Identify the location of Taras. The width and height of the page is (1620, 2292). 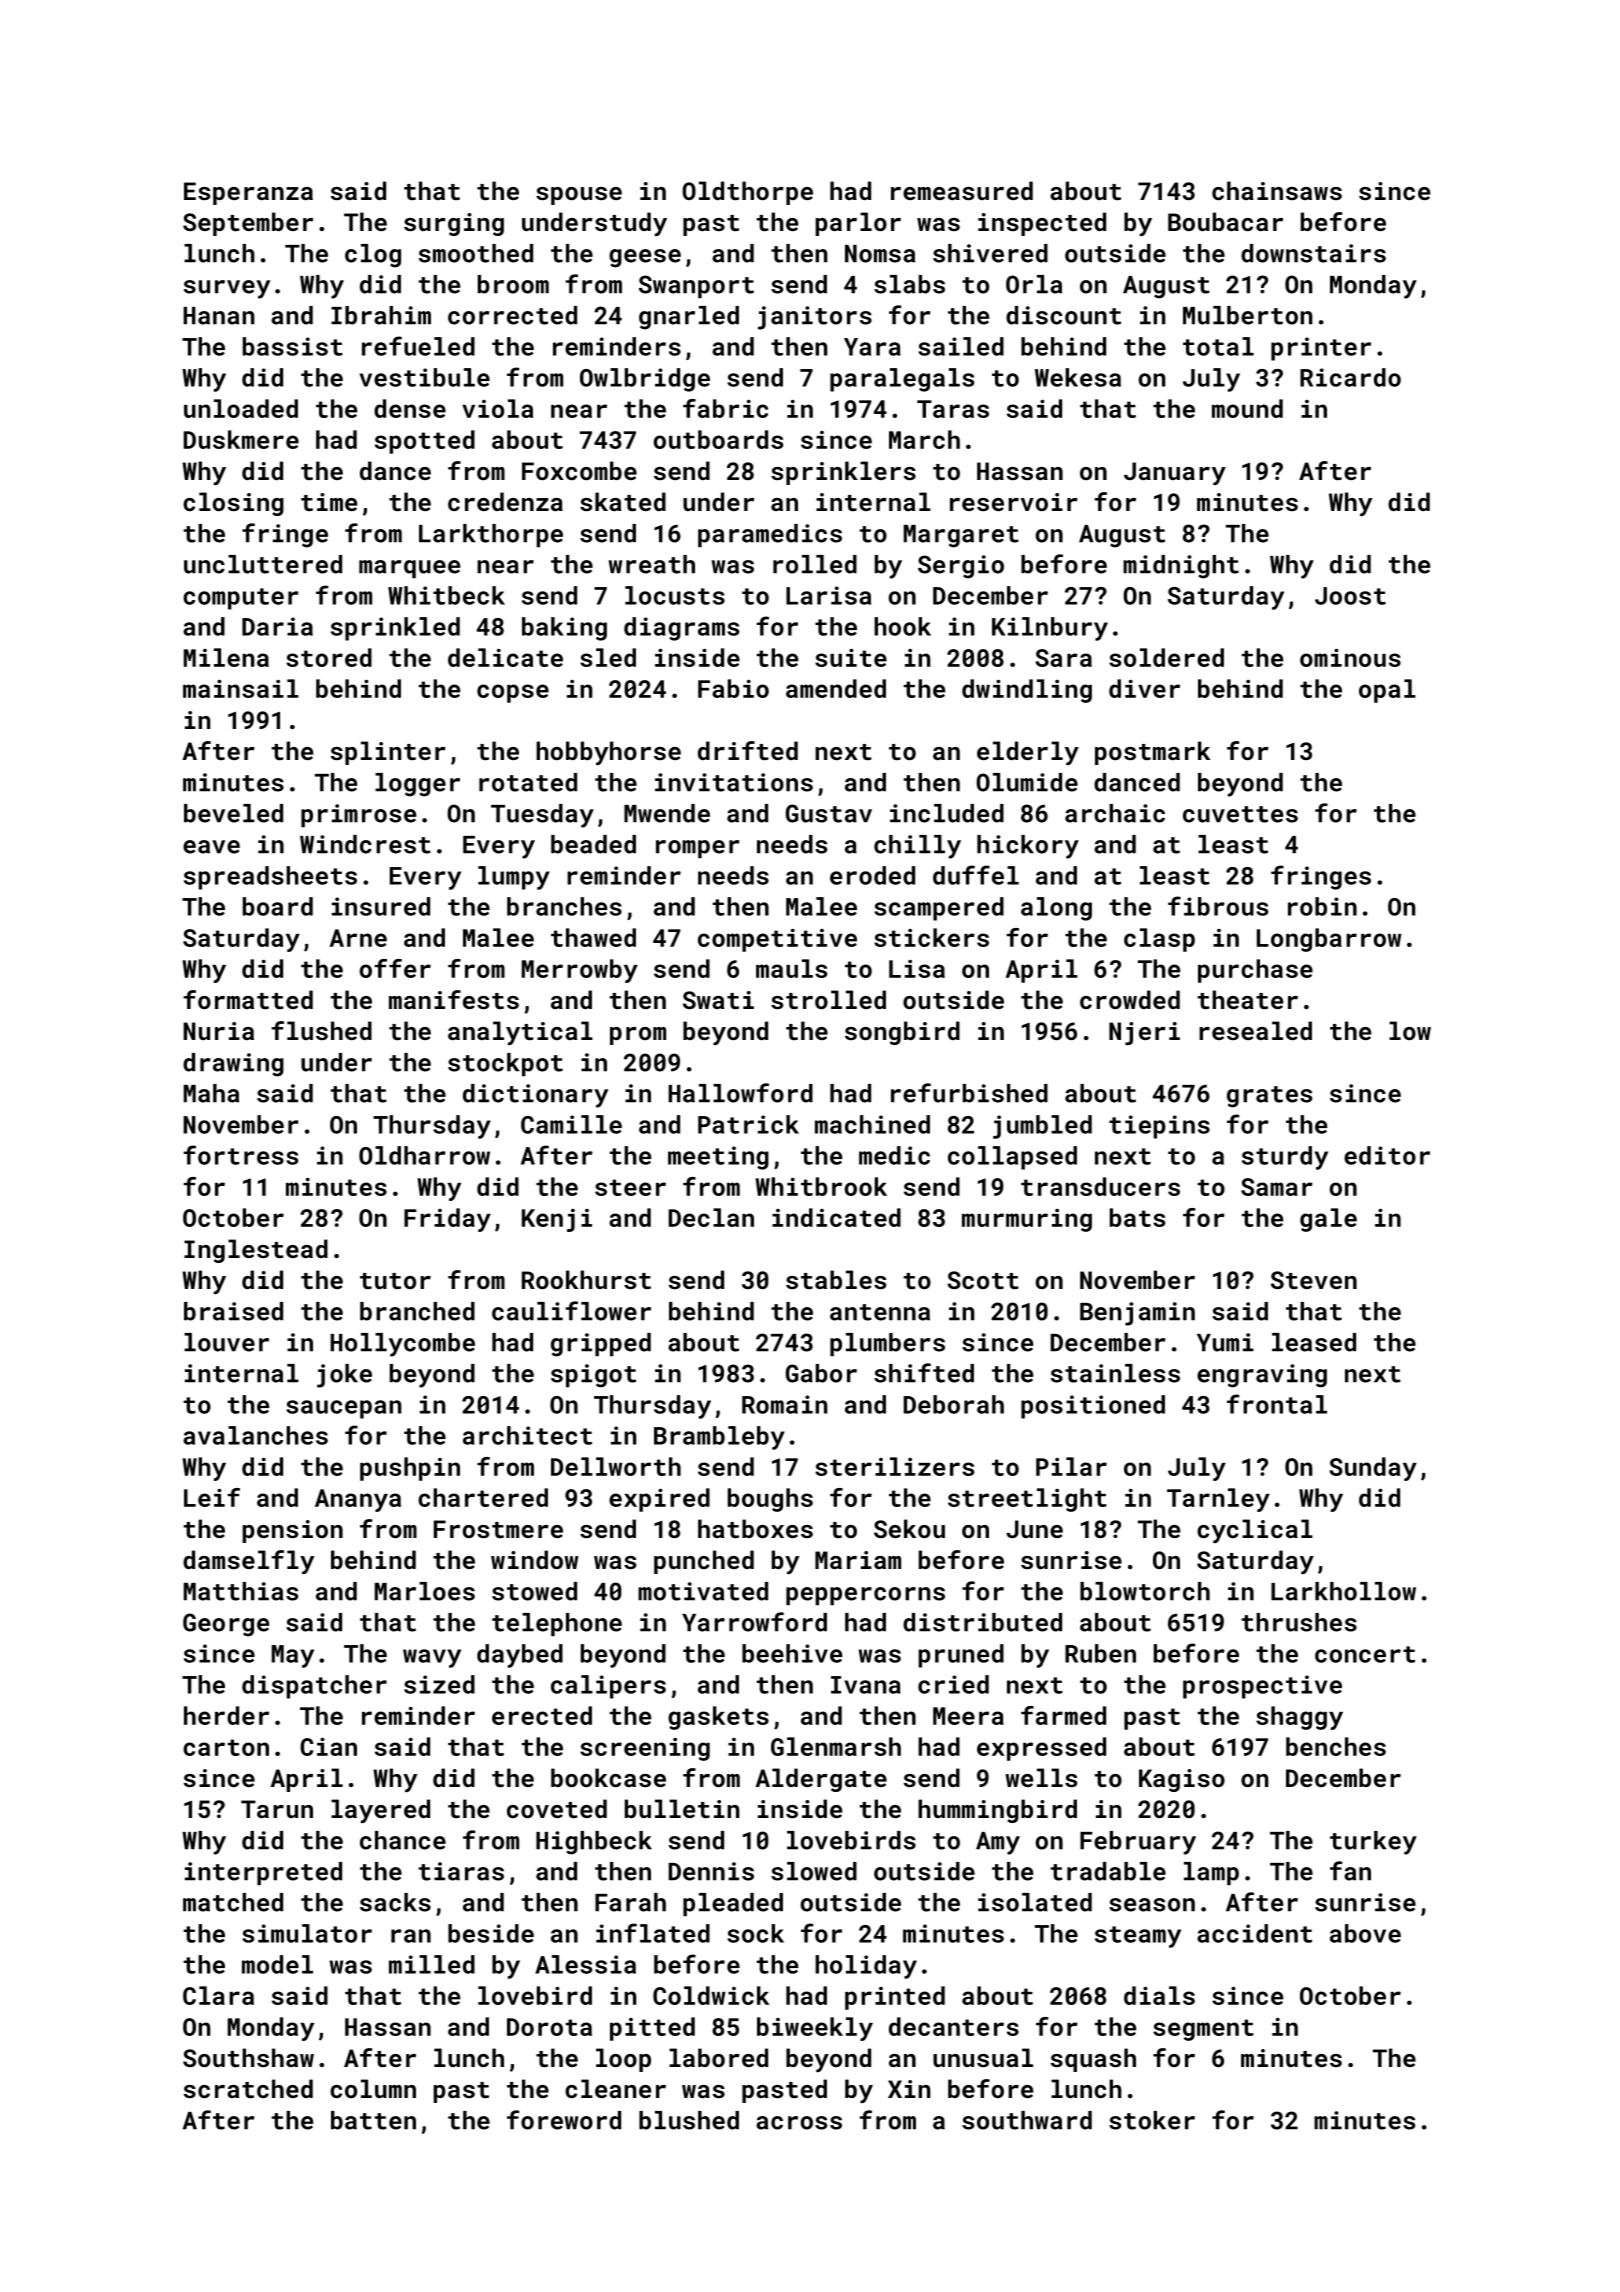
(953, 409).
